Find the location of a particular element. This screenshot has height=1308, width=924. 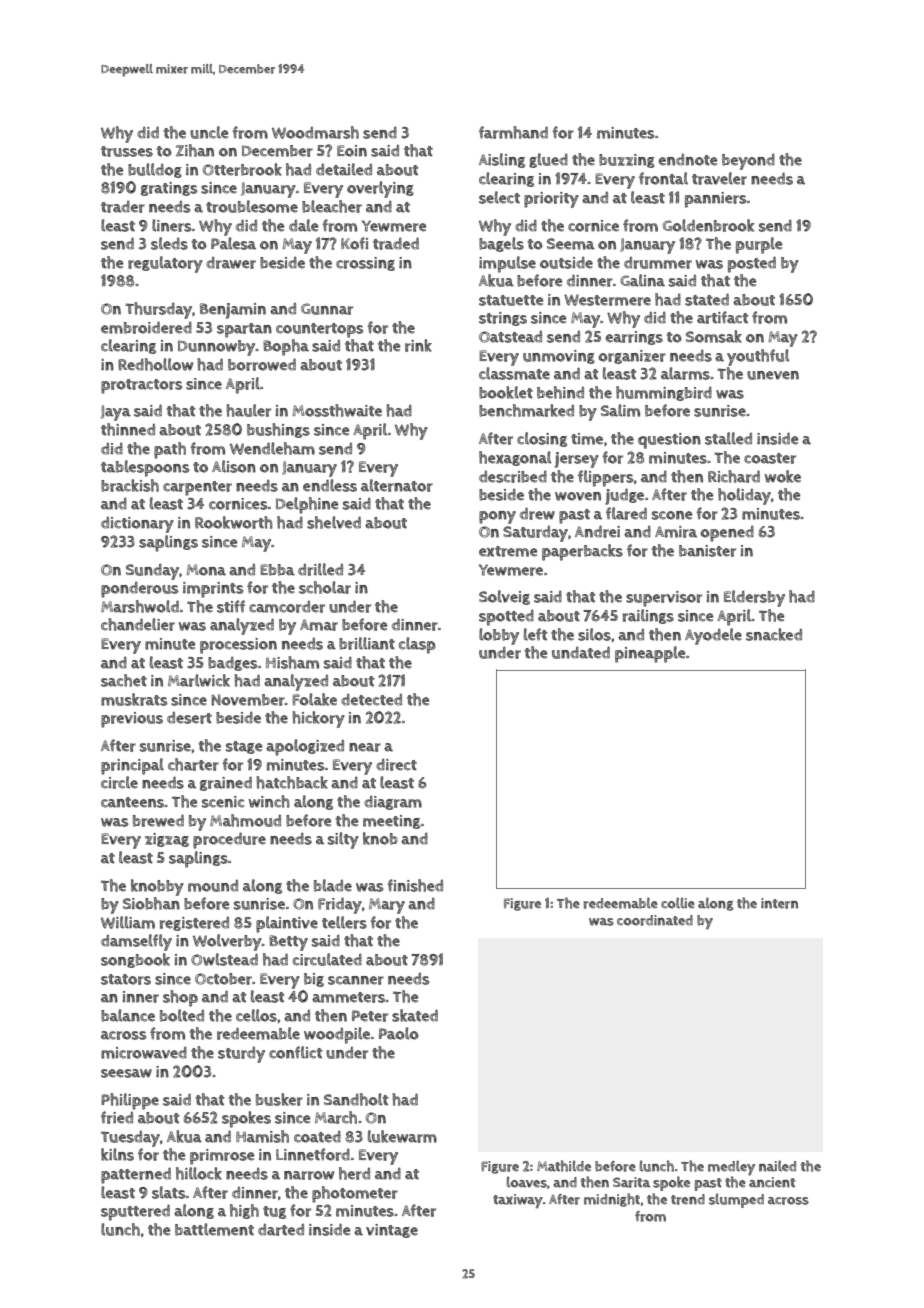

sputtered is located at coordinates (135, 1212).
